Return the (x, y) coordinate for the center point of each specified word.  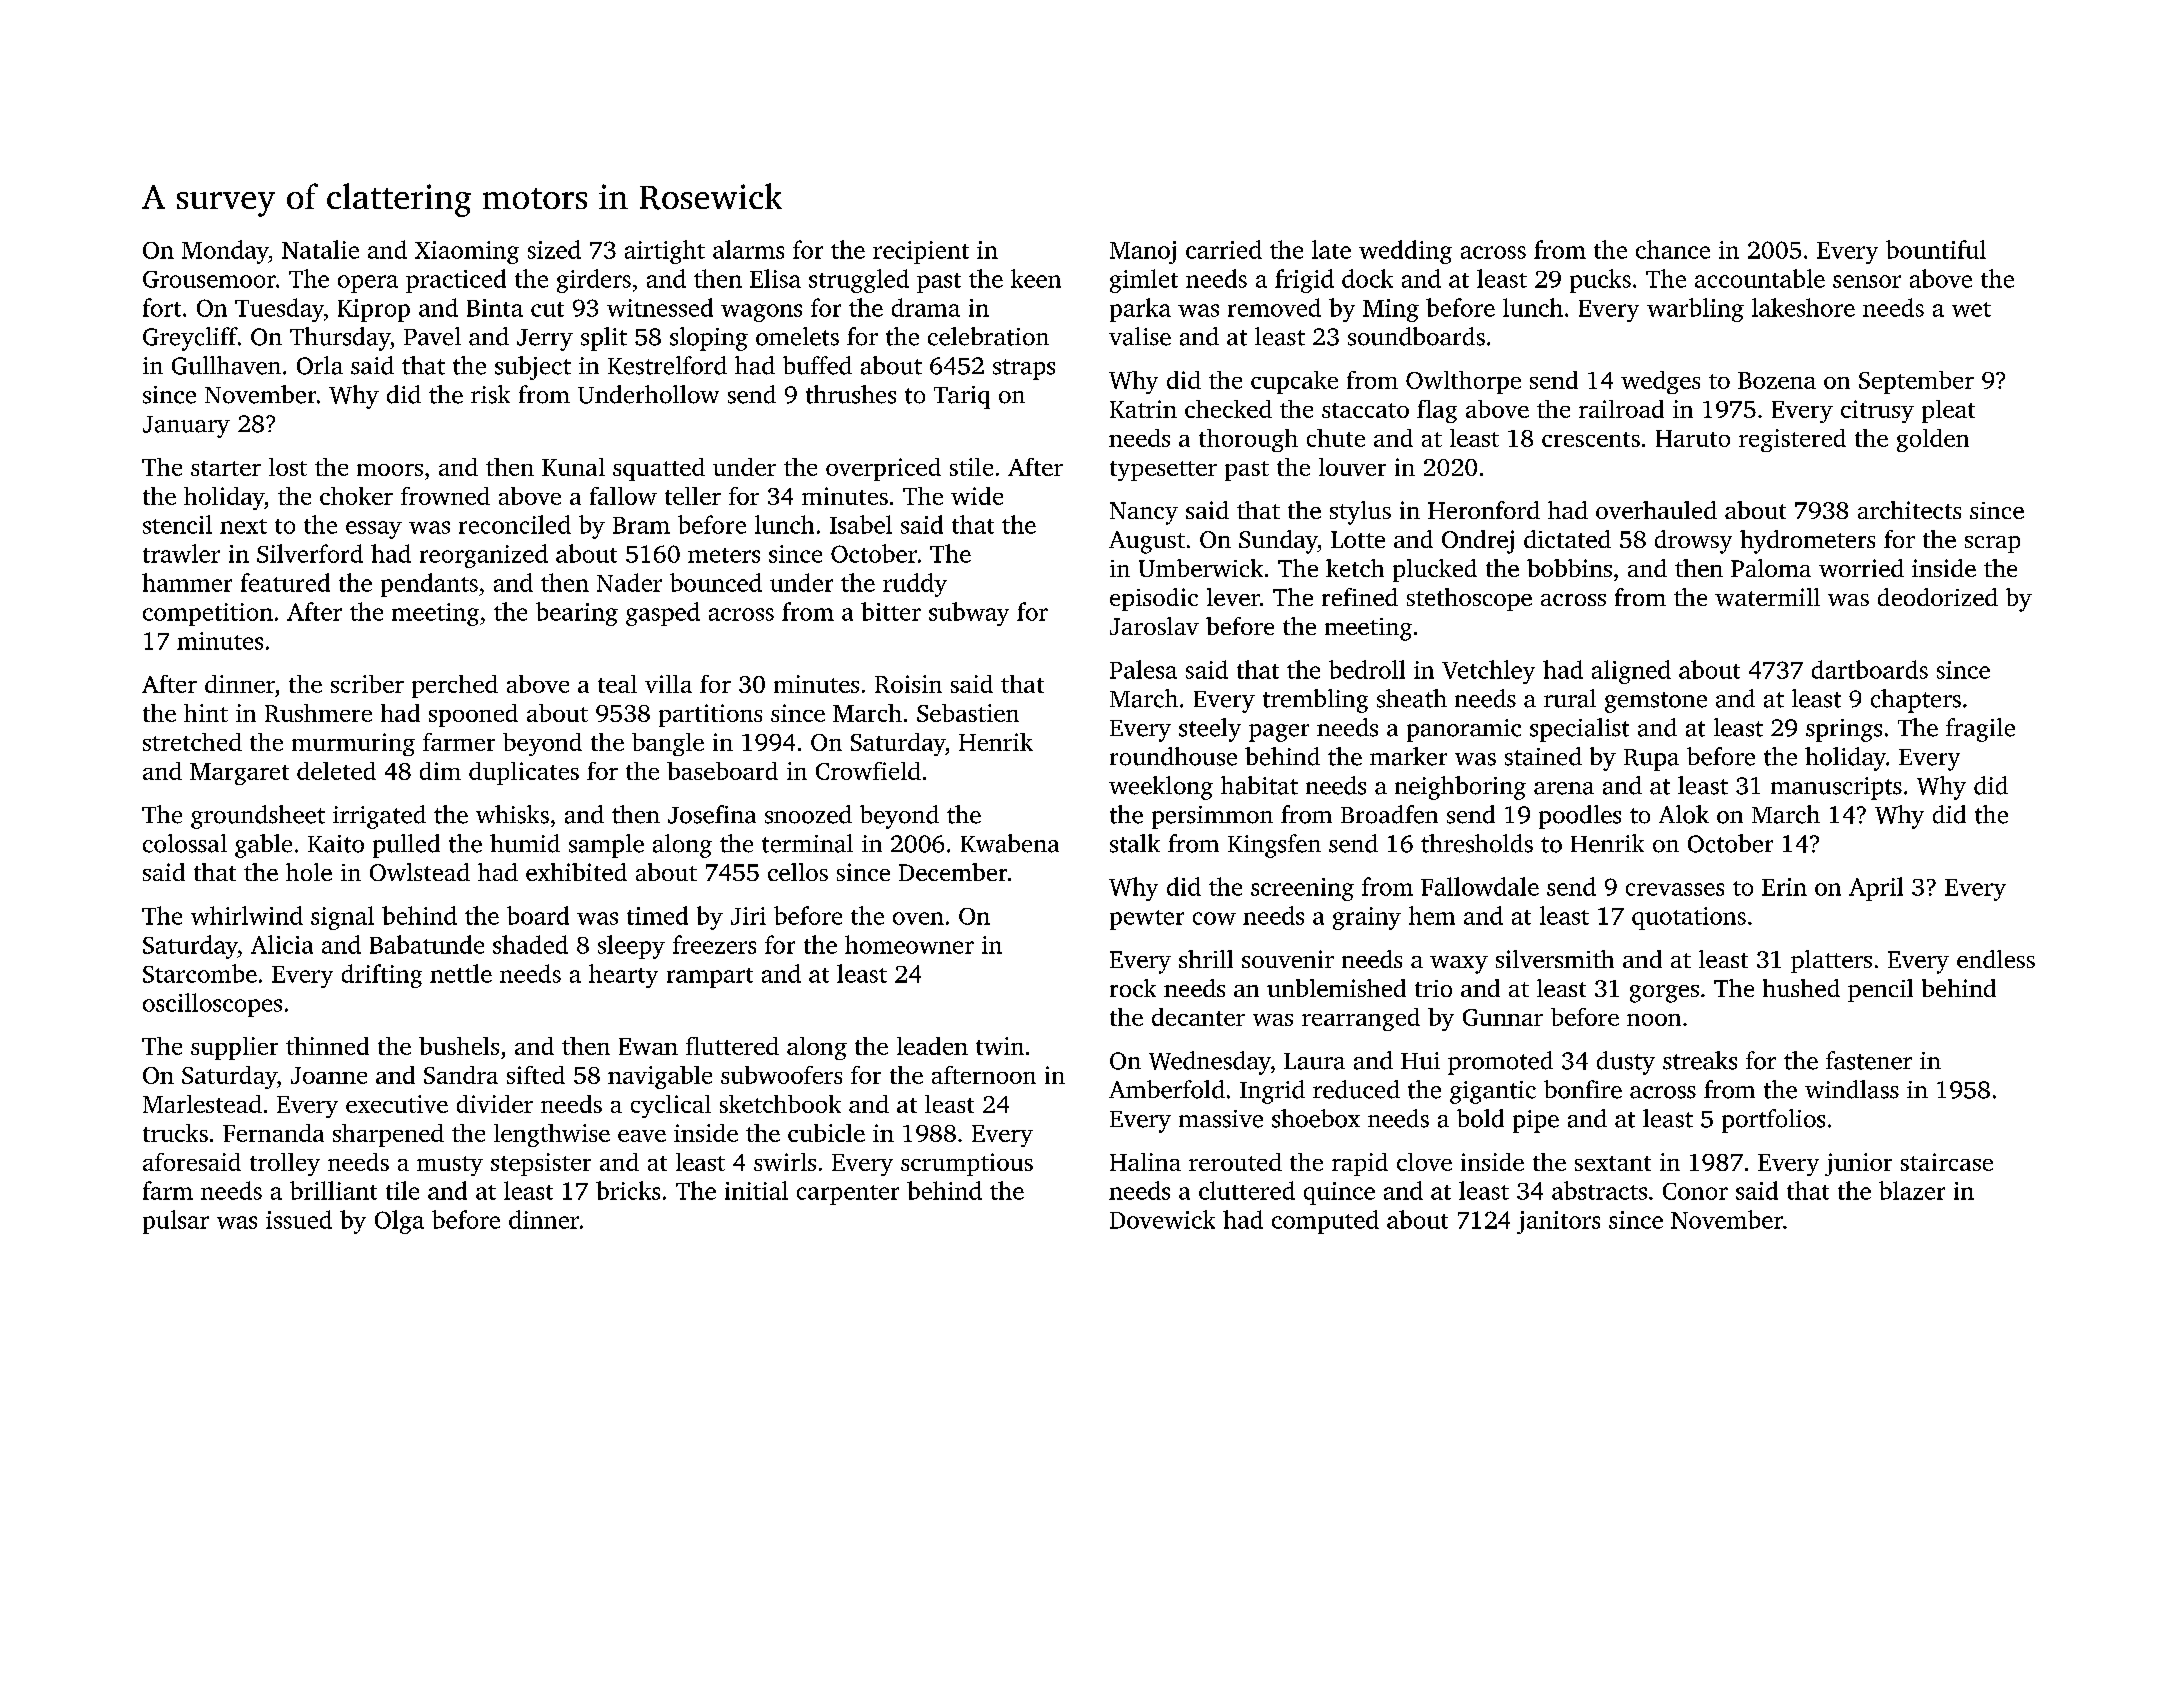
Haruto (1693, 438)
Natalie (320, 249)
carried (1224, 249)
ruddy (915, 585)
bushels (459, 1046)
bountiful (1936, 249)
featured (285, 582)
